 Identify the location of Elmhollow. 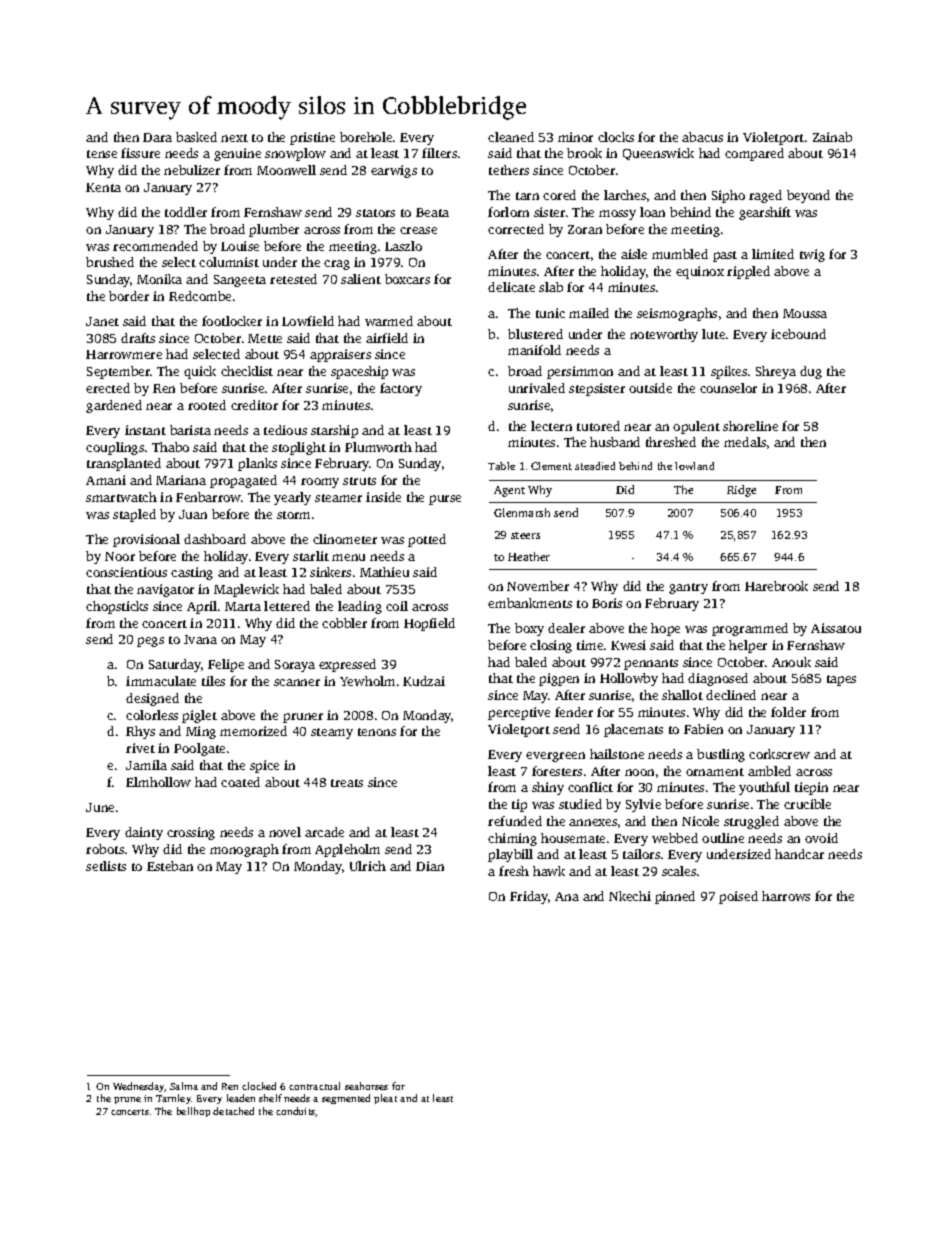
(158, 782).
